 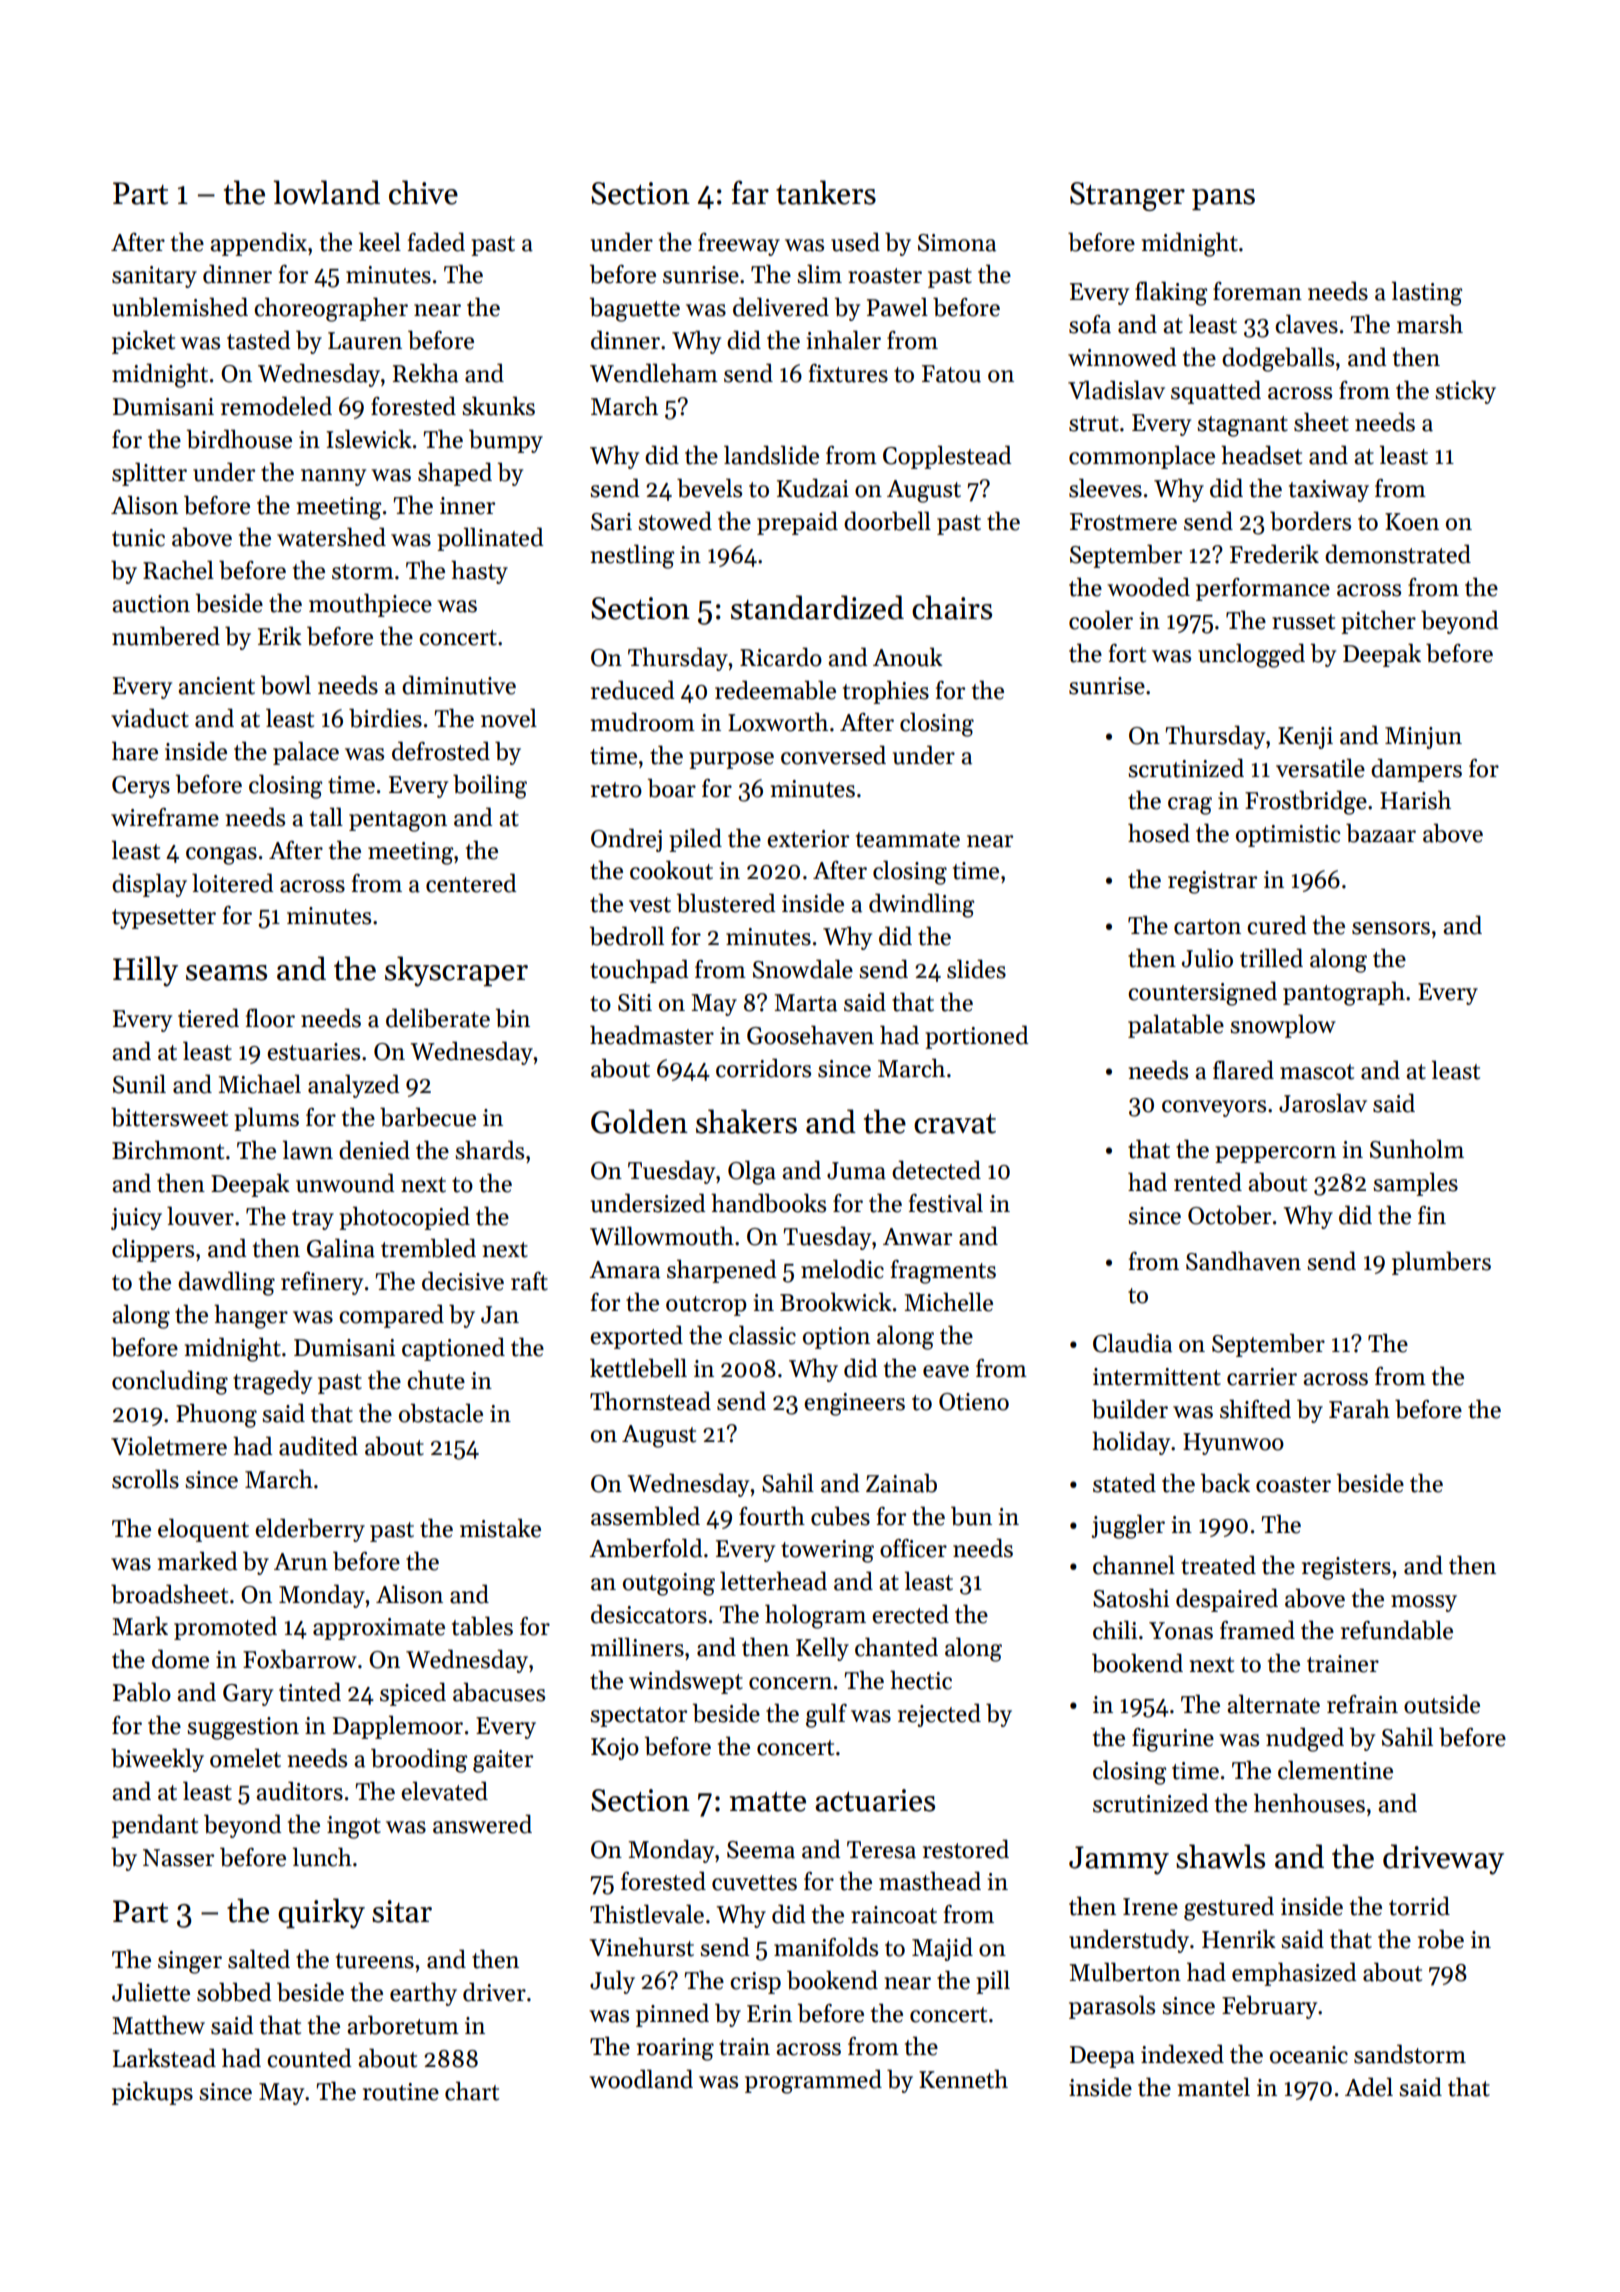 What do you see at coordinates (1369, 2087) in the image?
I see `Adel` at bounding box center [1369, 2087].
